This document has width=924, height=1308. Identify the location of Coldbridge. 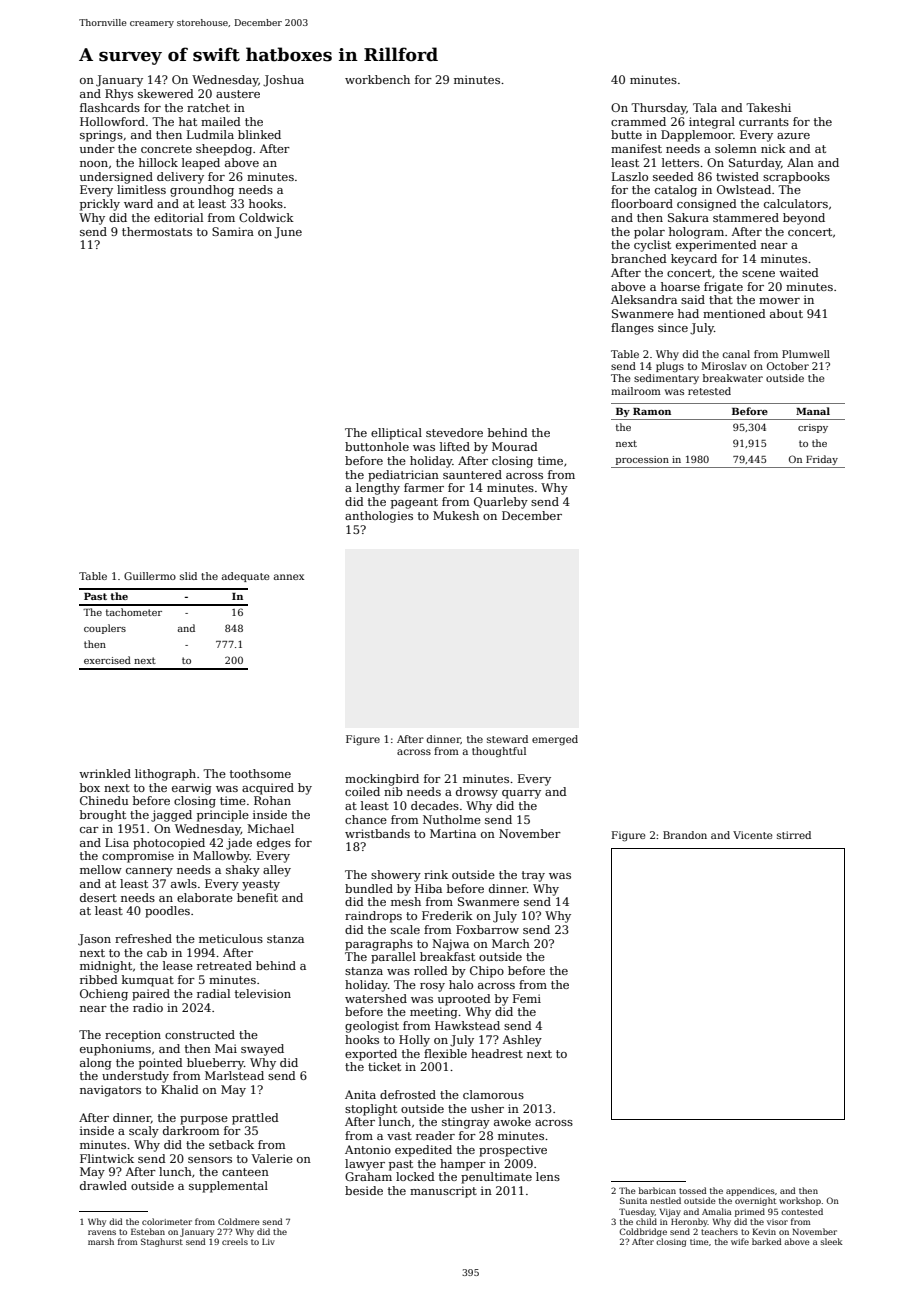
(643, 1232).
